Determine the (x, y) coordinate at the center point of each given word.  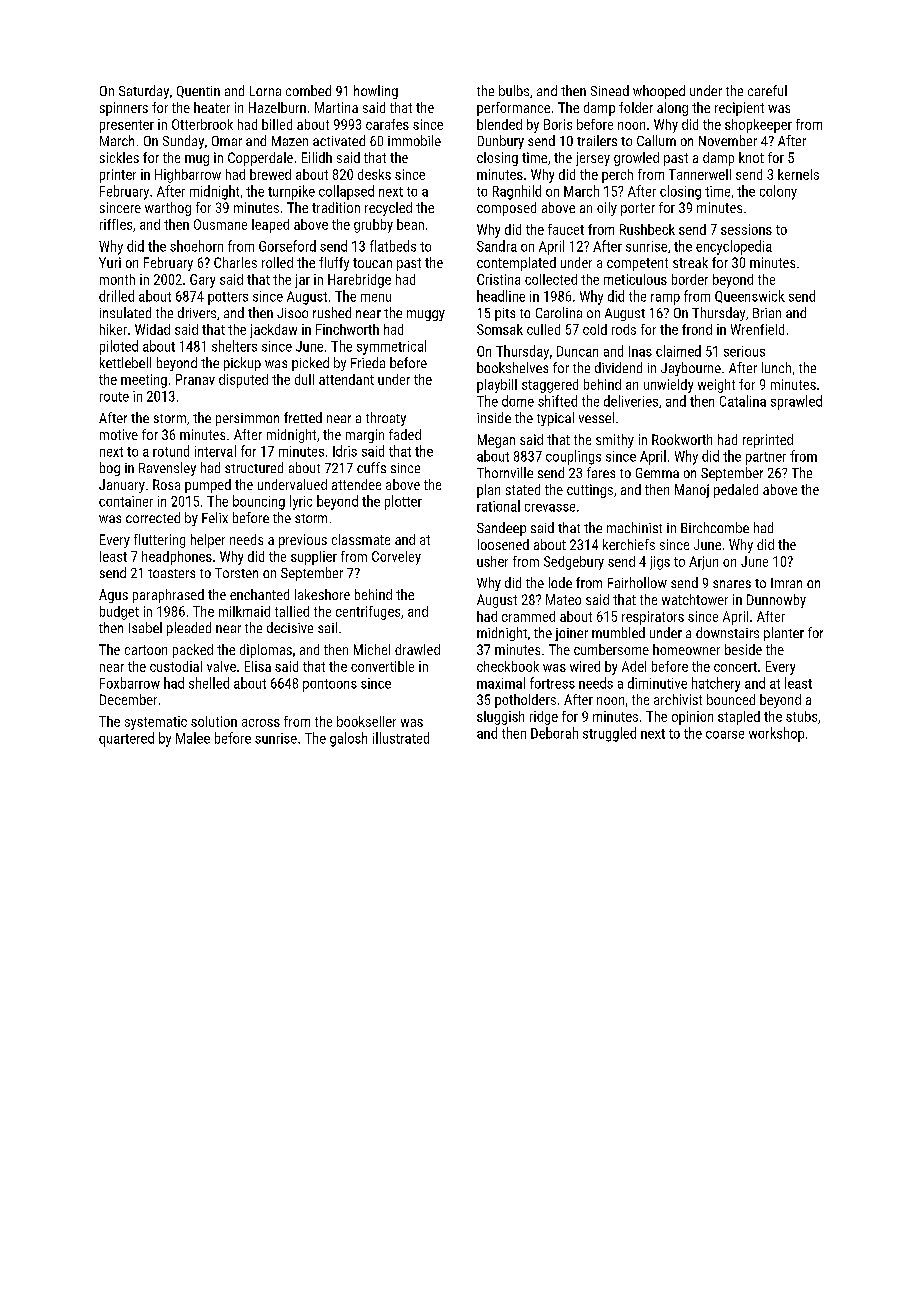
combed (308, 90)
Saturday (144, 92)
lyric (301, 502)
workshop (776, 734)
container (126, 501)
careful (767, 90)
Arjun (703, 563)
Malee (193, 738)
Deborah (554, 733)
